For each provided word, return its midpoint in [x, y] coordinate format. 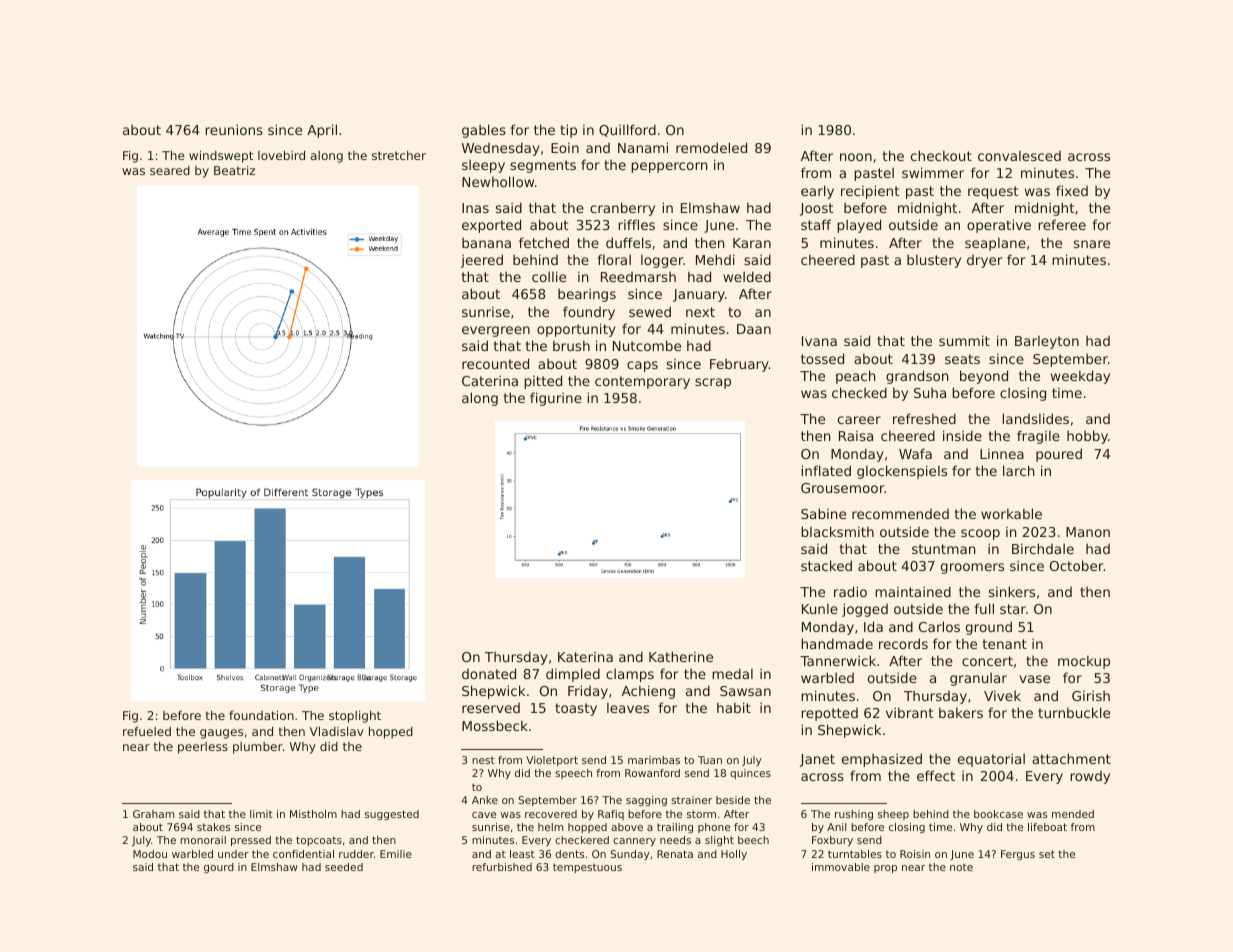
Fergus [1018, 855]
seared [170, 170]
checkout [941, 155]
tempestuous [587, 868]
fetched [544, 242]
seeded [344, 867]
